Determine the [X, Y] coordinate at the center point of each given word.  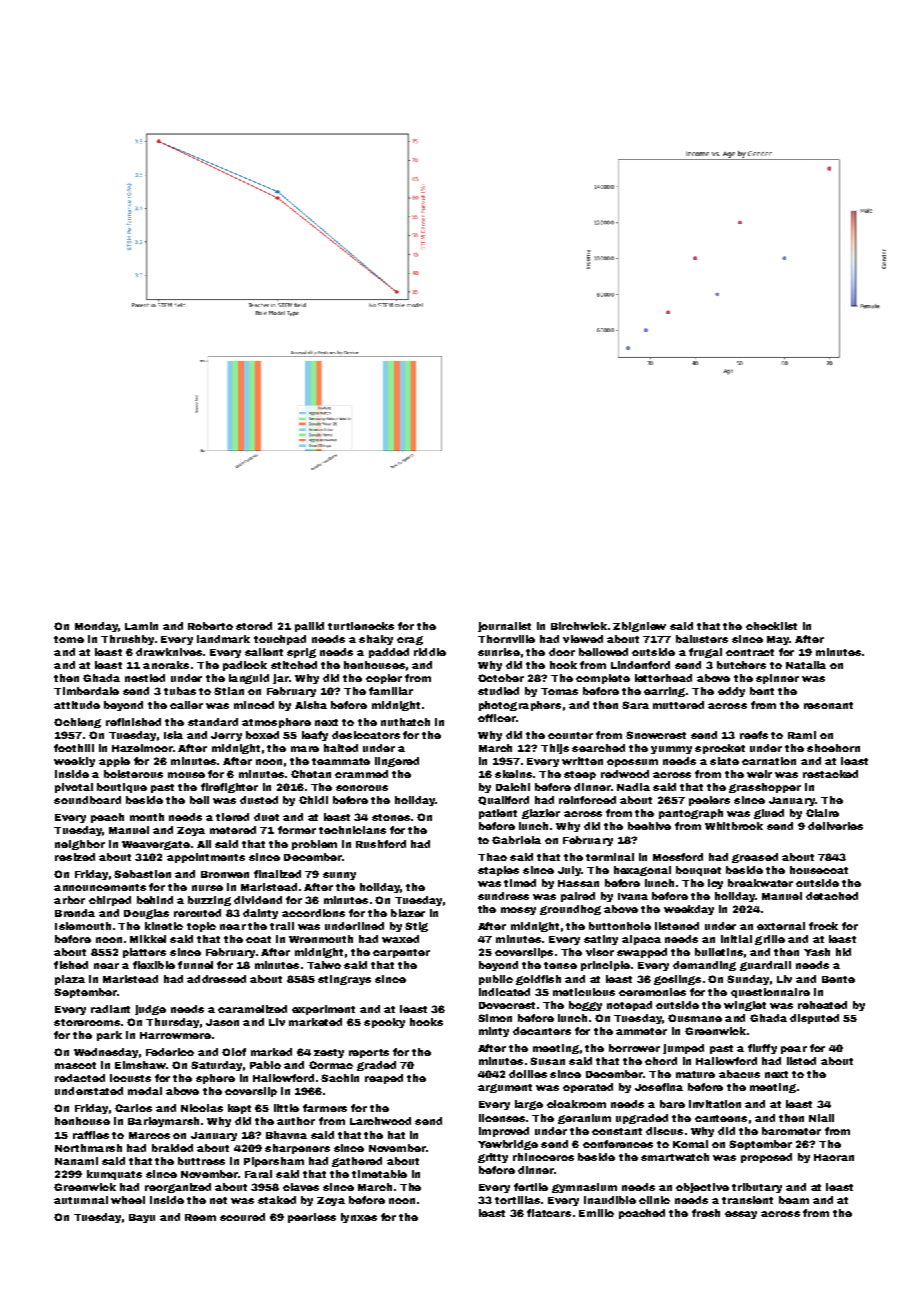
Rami [802, 735]
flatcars [549, 1213]
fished [71, 965]
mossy [518, 911]
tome [69, 639]
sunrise [499, 652]
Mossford [678, 857]
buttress [201, 1161]
